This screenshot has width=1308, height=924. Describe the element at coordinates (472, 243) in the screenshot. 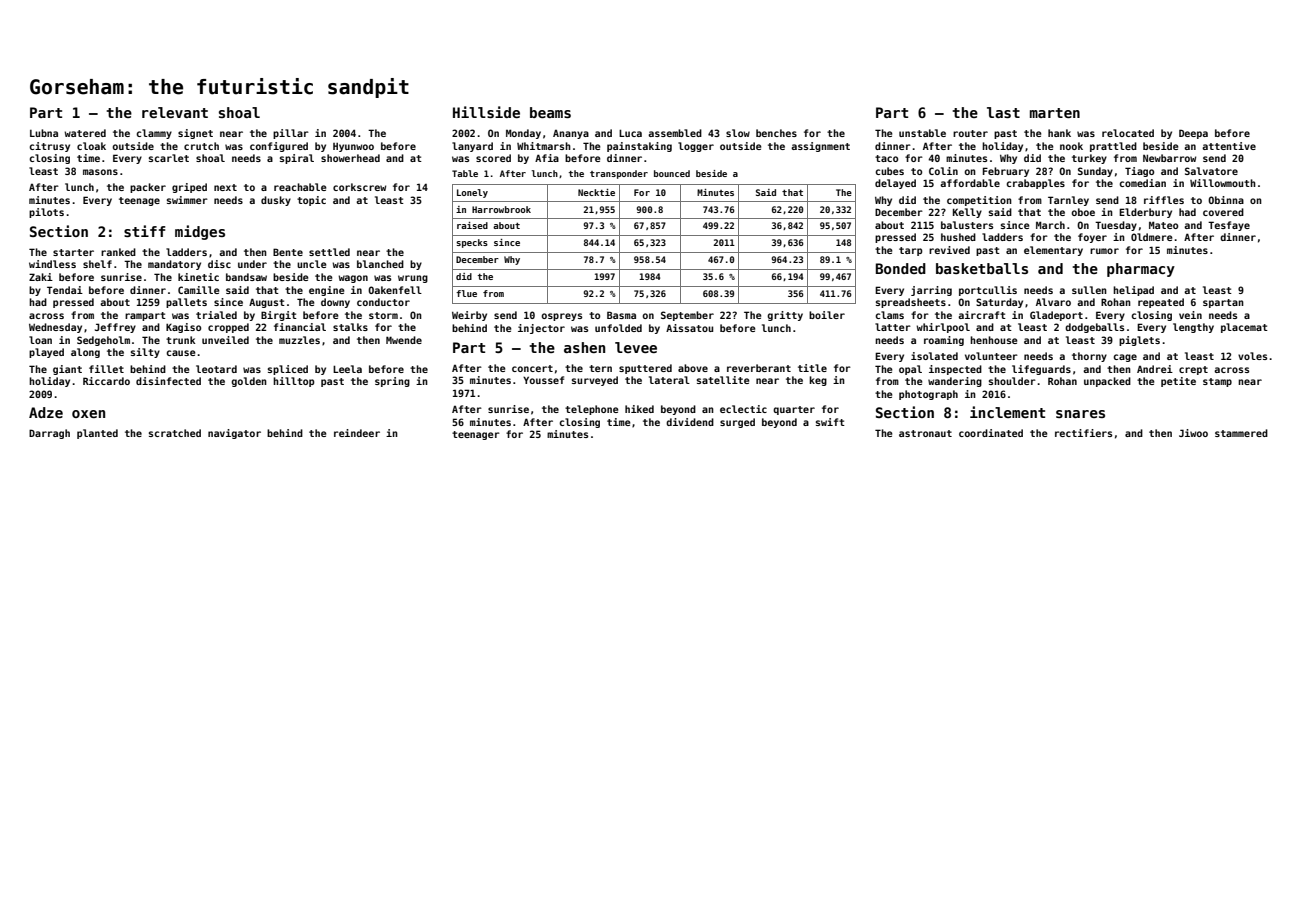

I see `specks` at that location.
